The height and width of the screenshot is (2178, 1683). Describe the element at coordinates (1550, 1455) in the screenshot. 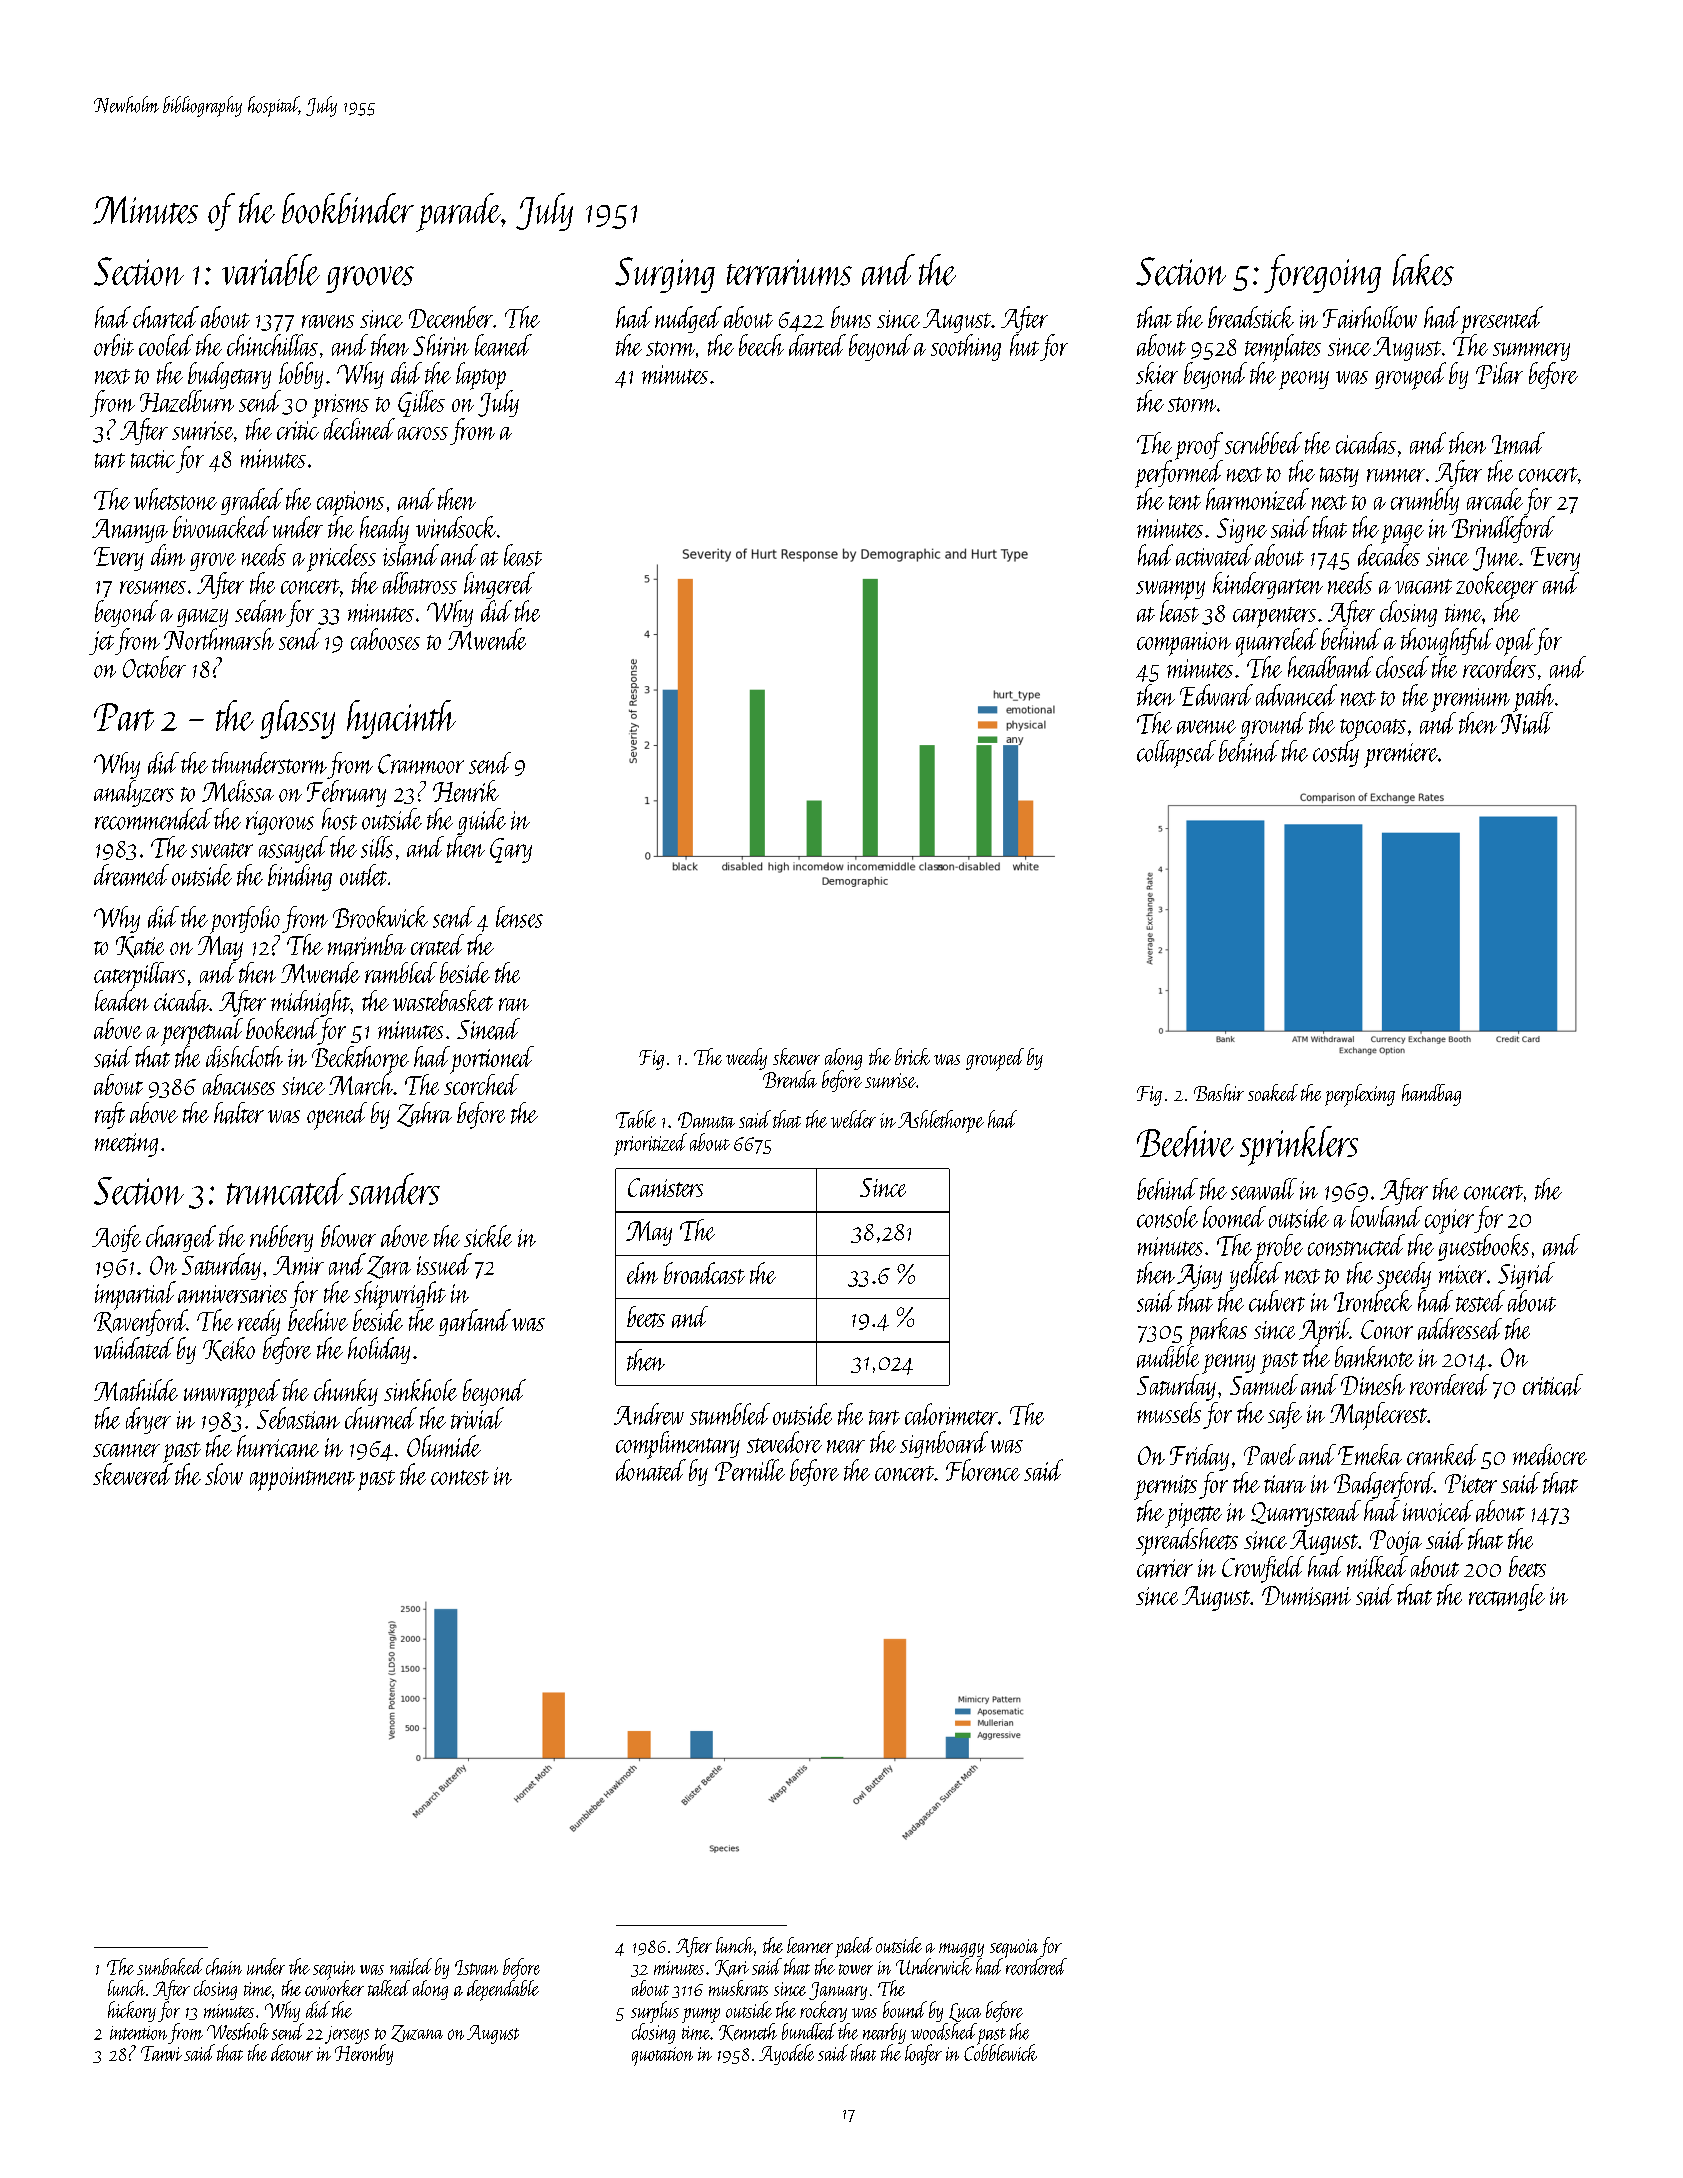

I see `mediocre` at that location.
